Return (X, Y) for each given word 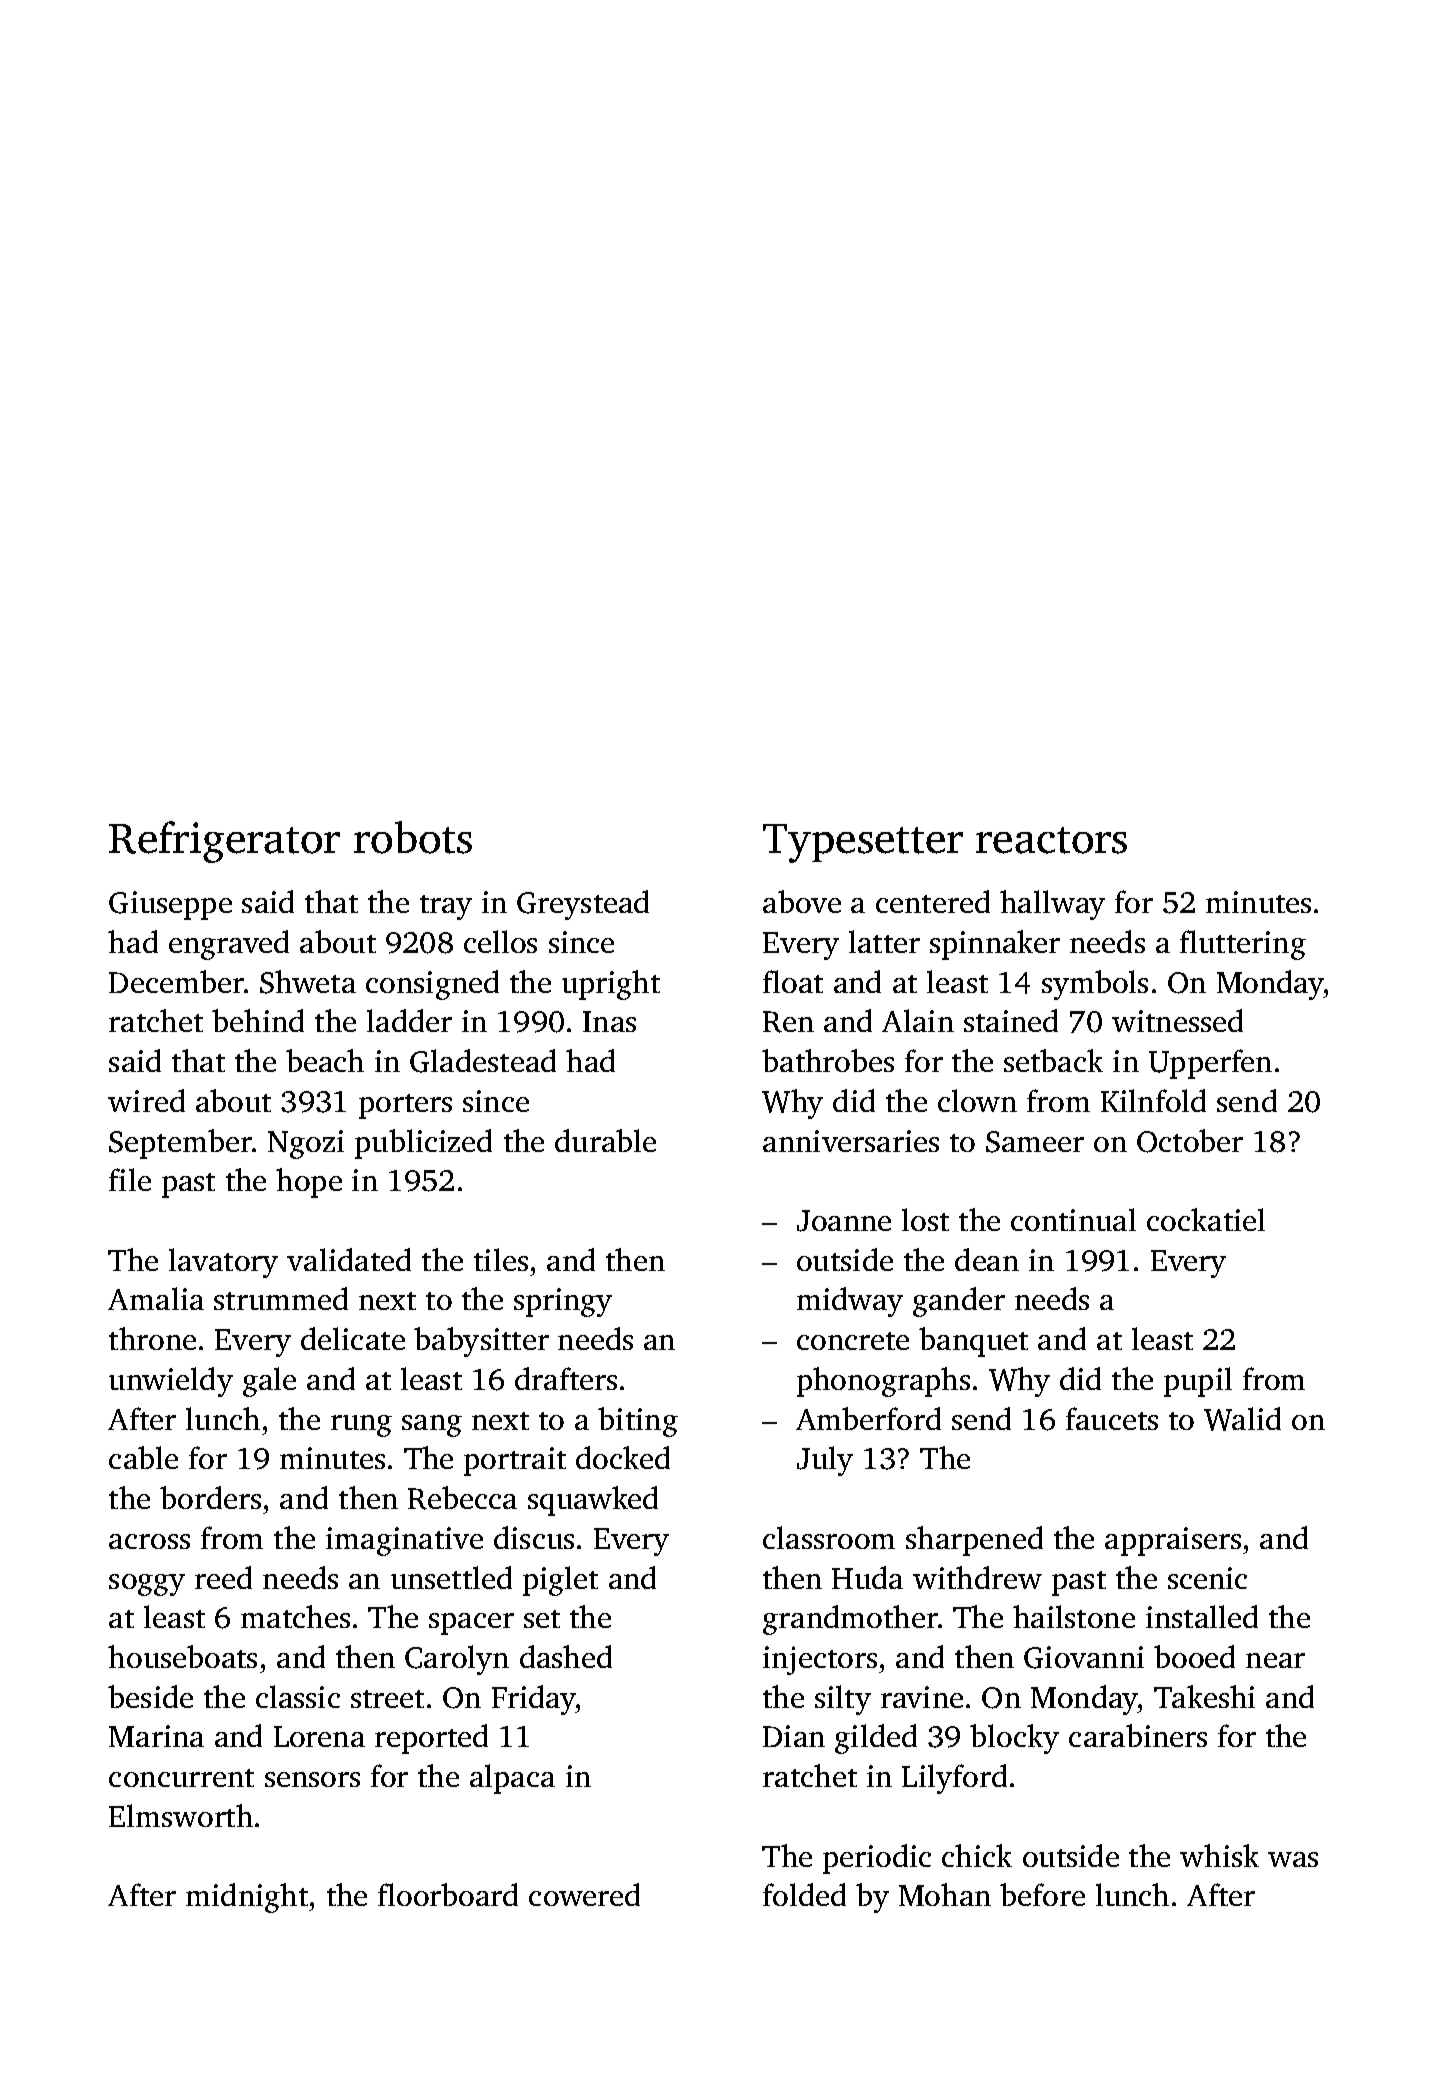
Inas (609, 1021)
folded (804, 1894)
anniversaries (851, 1141)
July (825, 1461)
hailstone (1074, 1616)
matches (295, 1616)
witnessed (1177, 1020)
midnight (247, 1898)
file (130, 1179)
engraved (229, 945)
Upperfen (1210, 1064)
